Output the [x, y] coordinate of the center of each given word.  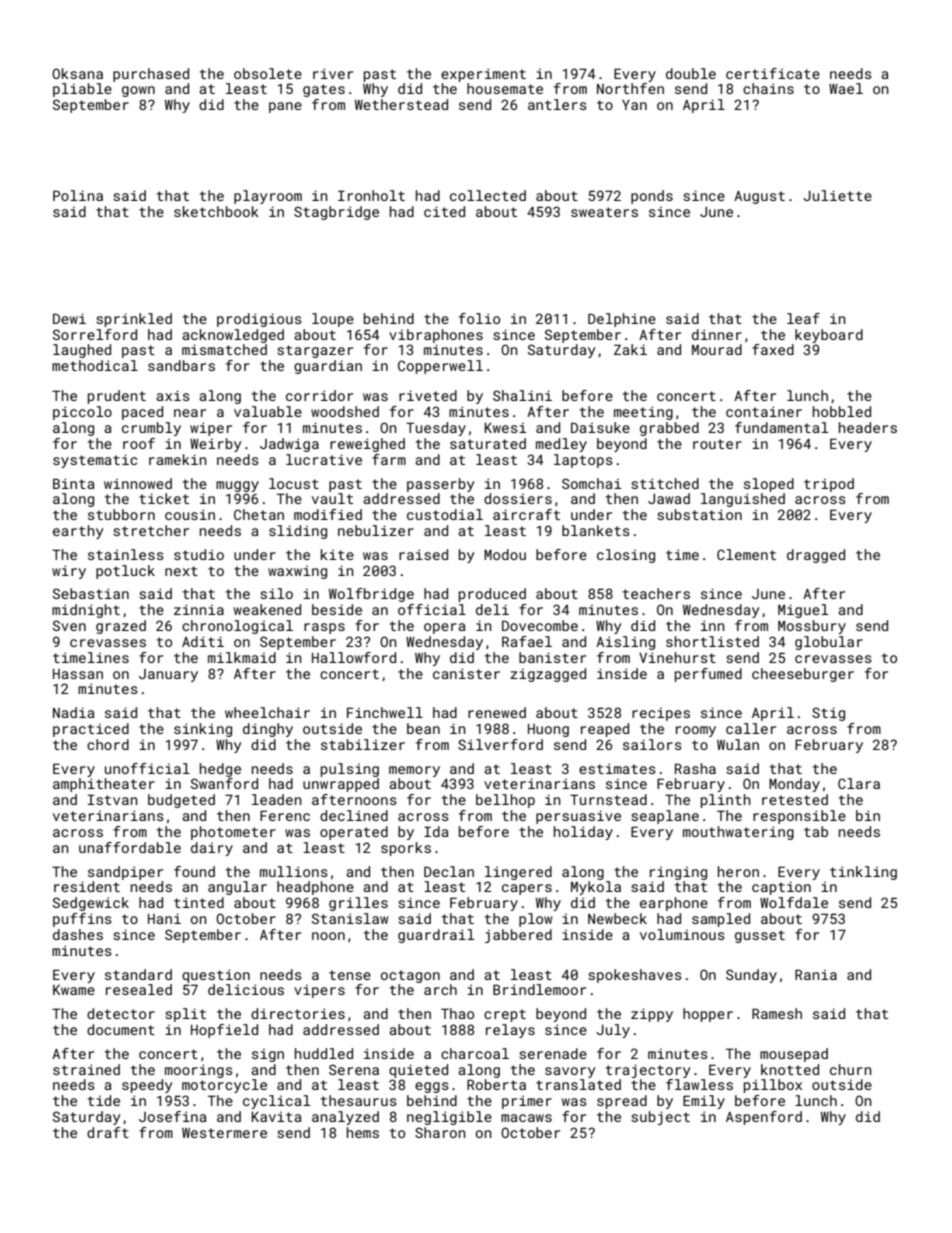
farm [389, 459]
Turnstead [608, 799]
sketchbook [216, 211]
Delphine [622, 320]
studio [199, 554]
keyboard [829, 336]
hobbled [842, 411]
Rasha [695, 768]
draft [108, 1132]
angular [237, 888]
